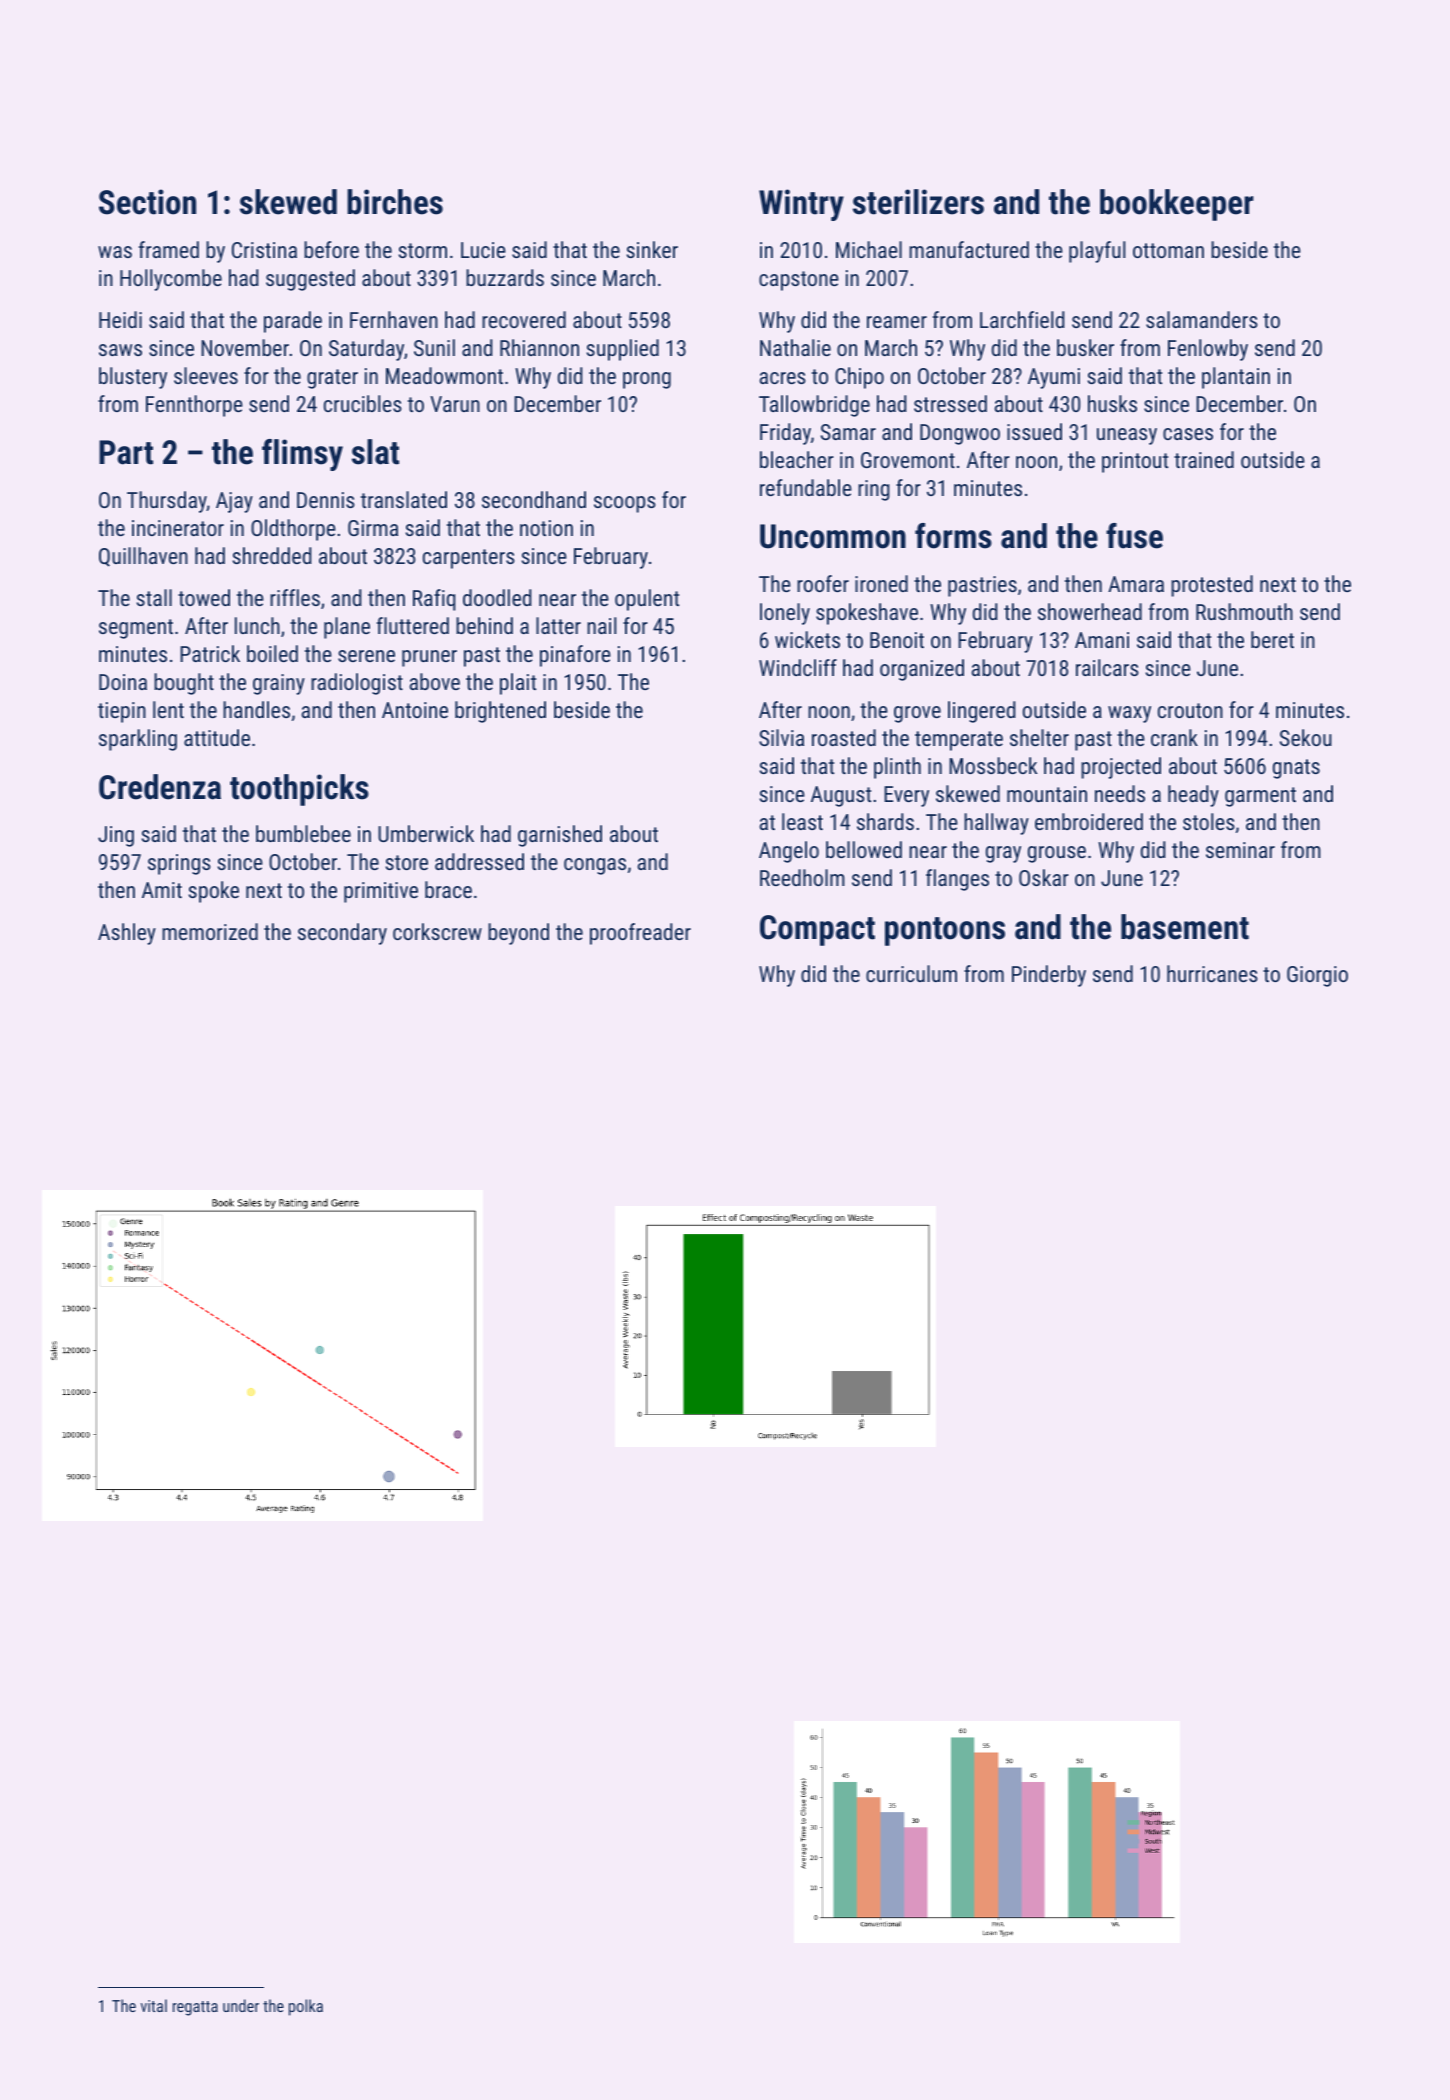 The image size is (1450, 2100). I want to click on primitive, so click(381, 892).
